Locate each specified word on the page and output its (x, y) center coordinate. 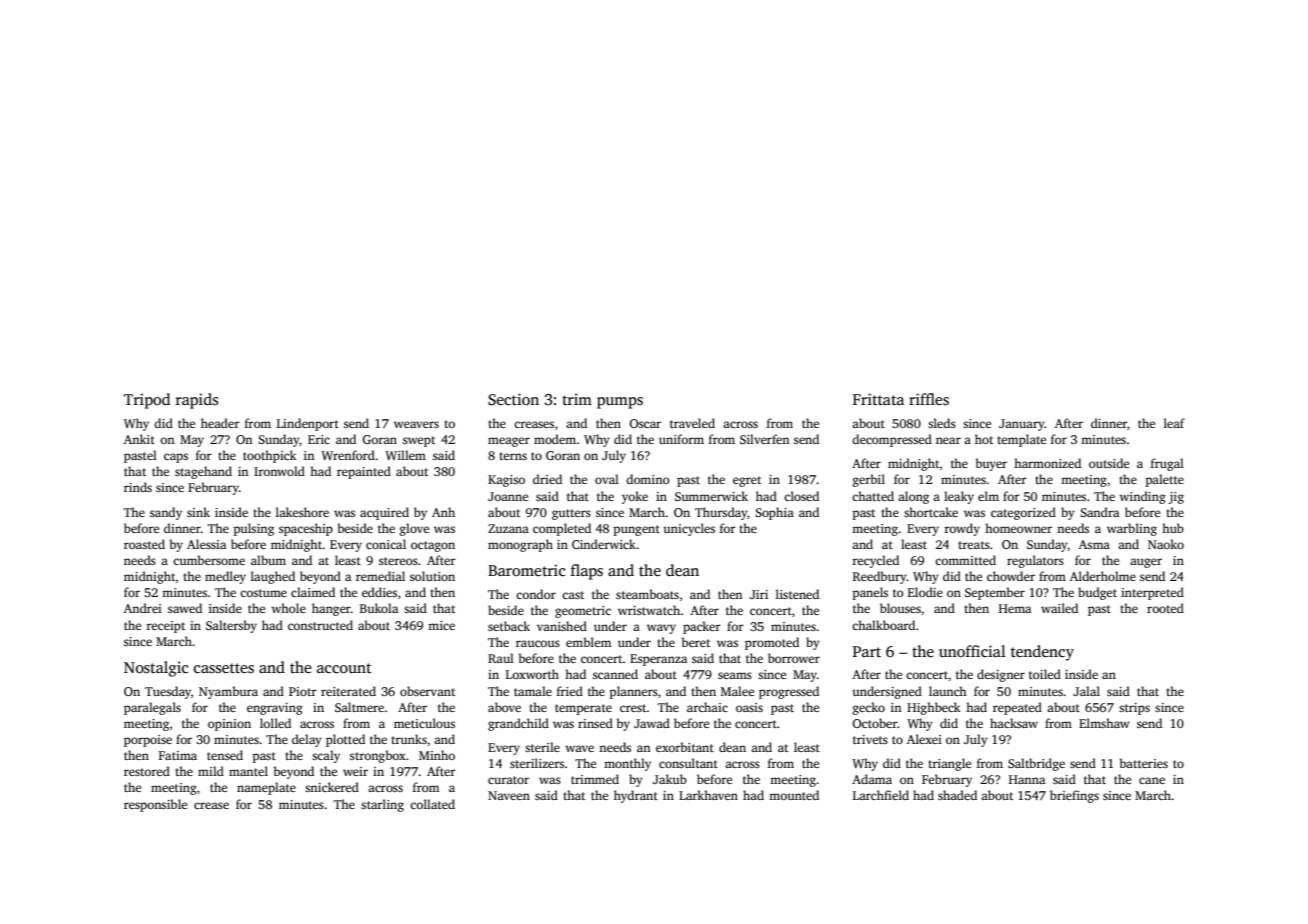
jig (1176, 498)
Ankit (139, 439)
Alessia (206, 544)
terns (513, 456)
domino (648, 479)
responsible (155, 805)
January (1022, 425)
